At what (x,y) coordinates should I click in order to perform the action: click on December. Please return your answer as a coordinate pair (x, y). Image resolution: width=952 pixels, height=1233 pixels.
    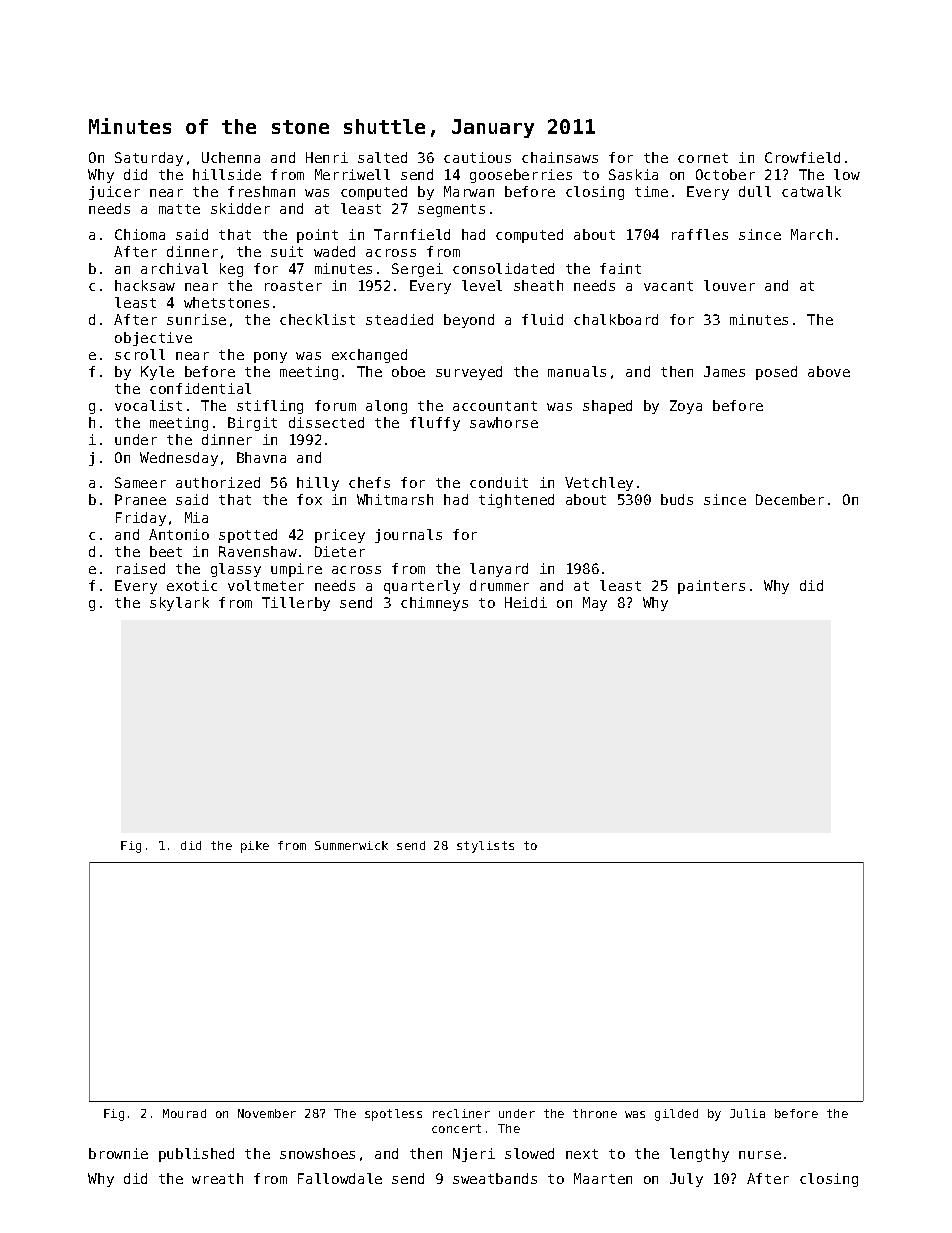
    Looking at the image, I should click on (790, 499).
